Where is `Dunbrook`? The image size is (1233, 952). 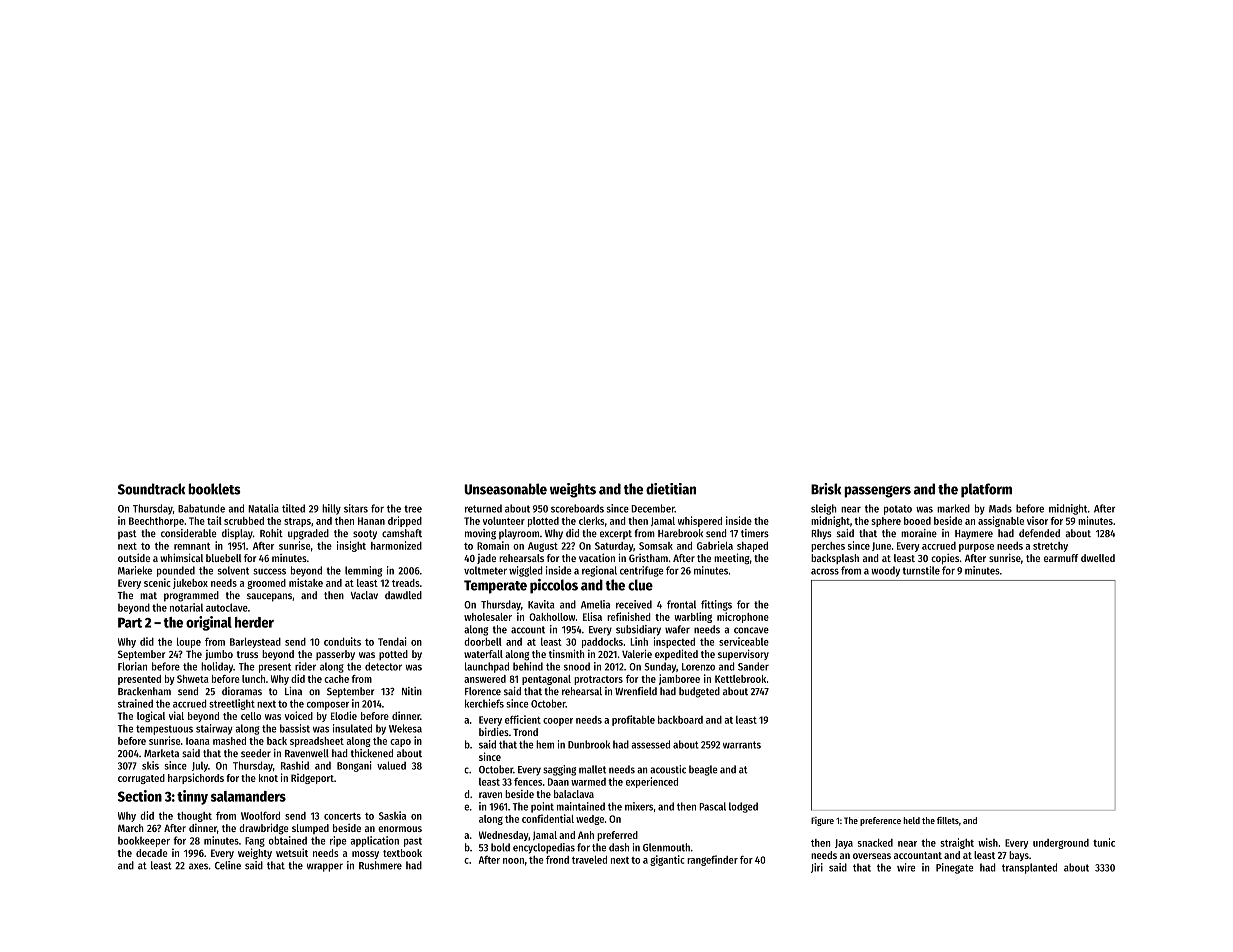 Dunbrook is located at coordinates (589, 744).
